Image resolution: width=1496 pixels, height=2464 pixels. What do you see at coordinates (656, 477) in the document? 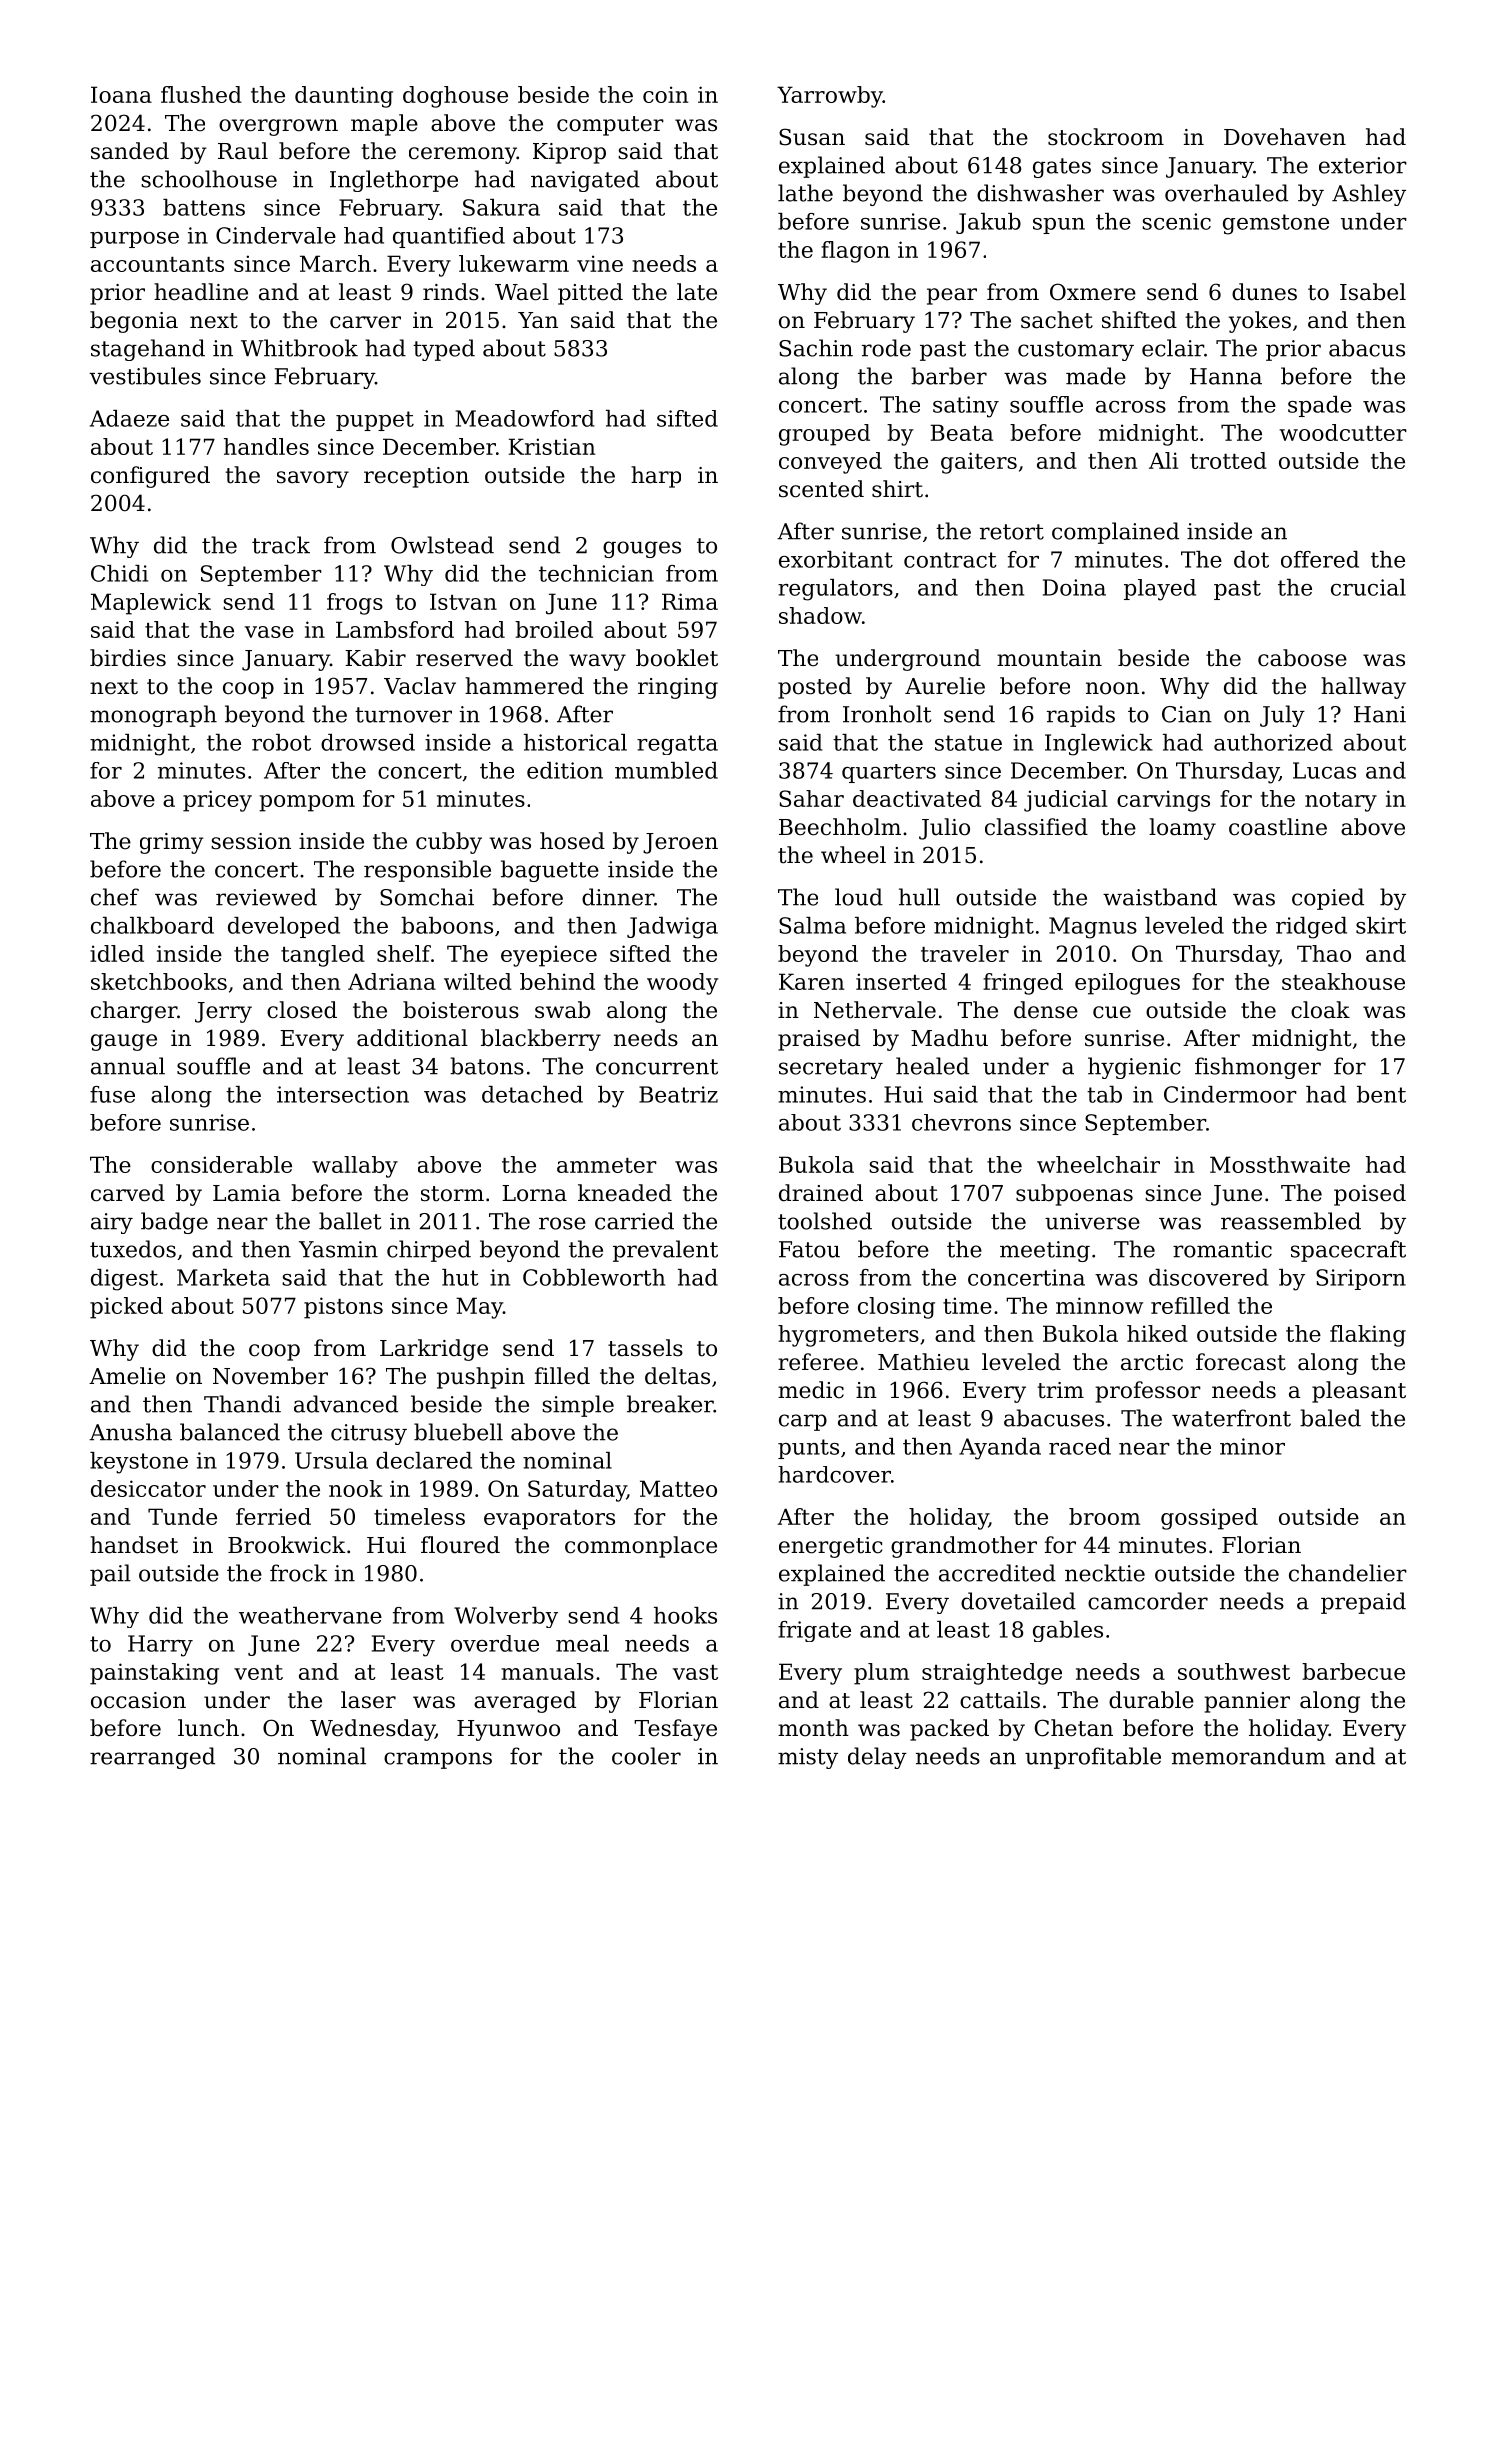
I see `harp` at bounding box center [656, 477].
